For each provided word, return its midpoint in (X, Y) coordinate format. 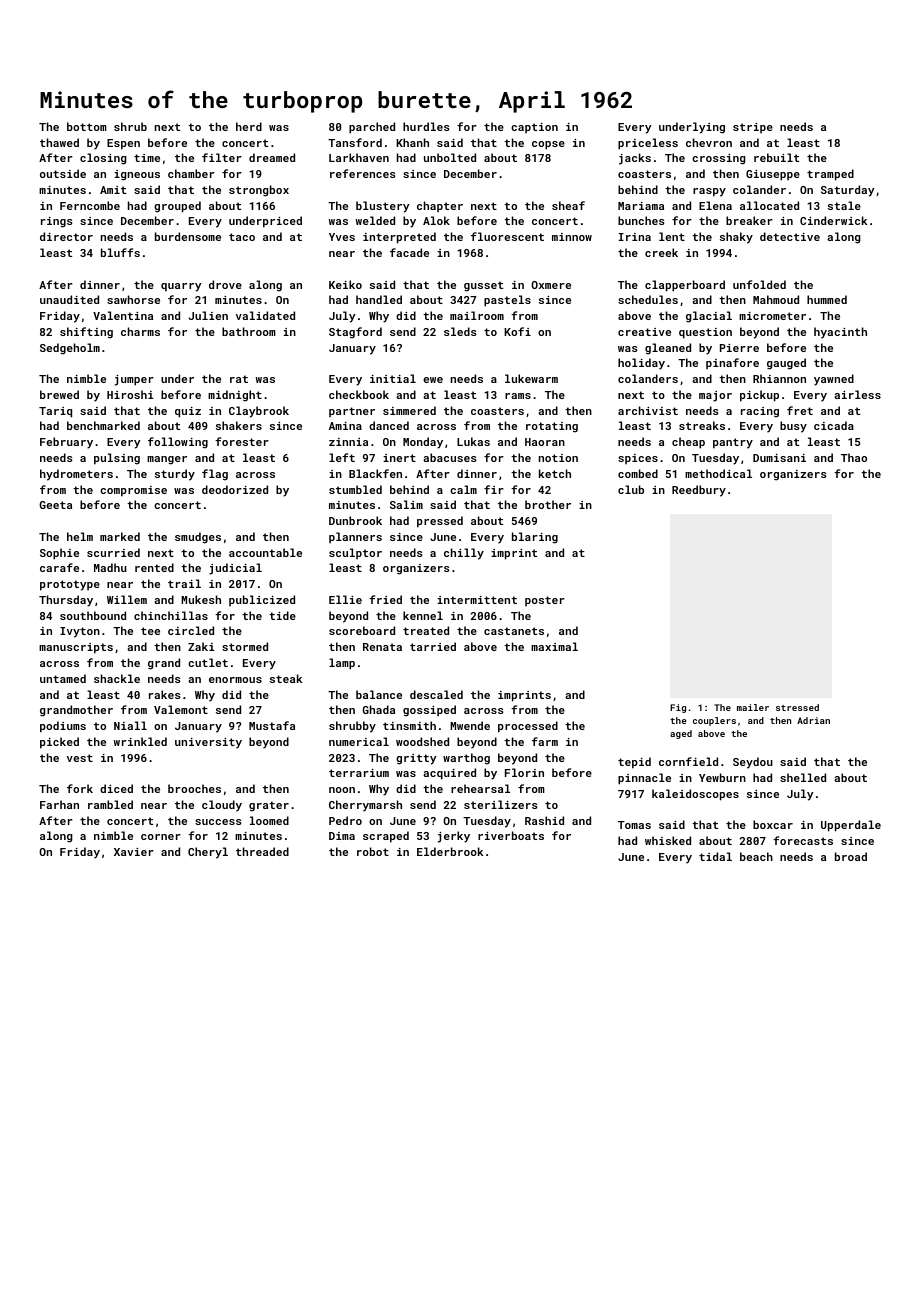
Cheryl (208, 853)
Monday (423, 443)
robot (373, 851)
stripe (753, 128)
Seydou (753, 763)
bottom (87, 126)
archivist (648, 410)
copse (548, 145)
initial (393, 378)
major (715, 396)
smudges (198, 538)
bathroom (249, 331)
